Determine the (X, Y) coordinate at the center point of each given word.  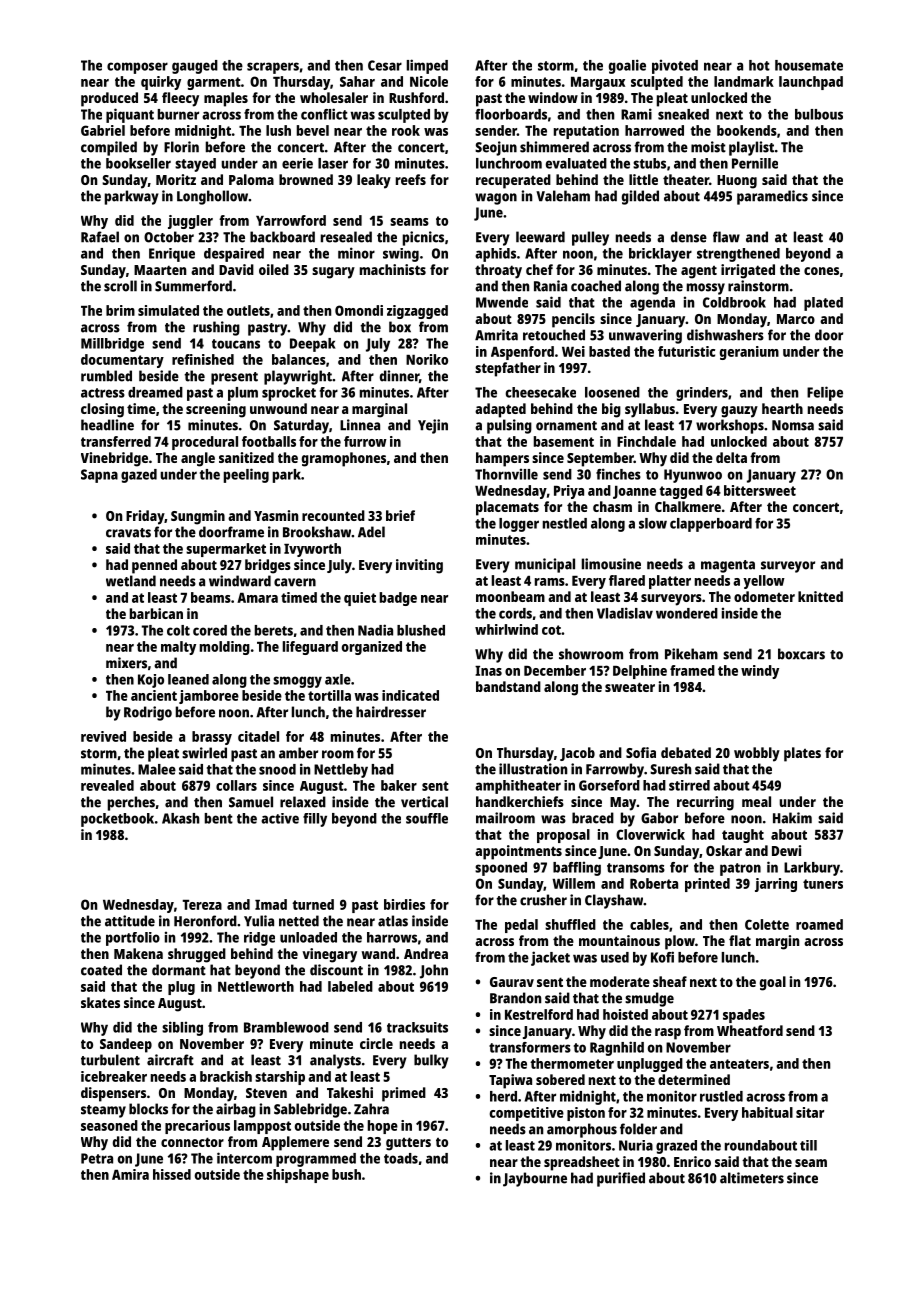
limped (427, 66)
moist (708, 147)
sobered (560, 1079)
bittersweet (760, 490)
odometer (764, 596)
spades (744, 1016)
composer (137, 68)
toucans (236, 344)
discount (336, 970)
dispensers (113, 1094)
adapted (500, 410)
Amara (257, 597)
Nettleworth (256, 986)
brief (400, 515)
